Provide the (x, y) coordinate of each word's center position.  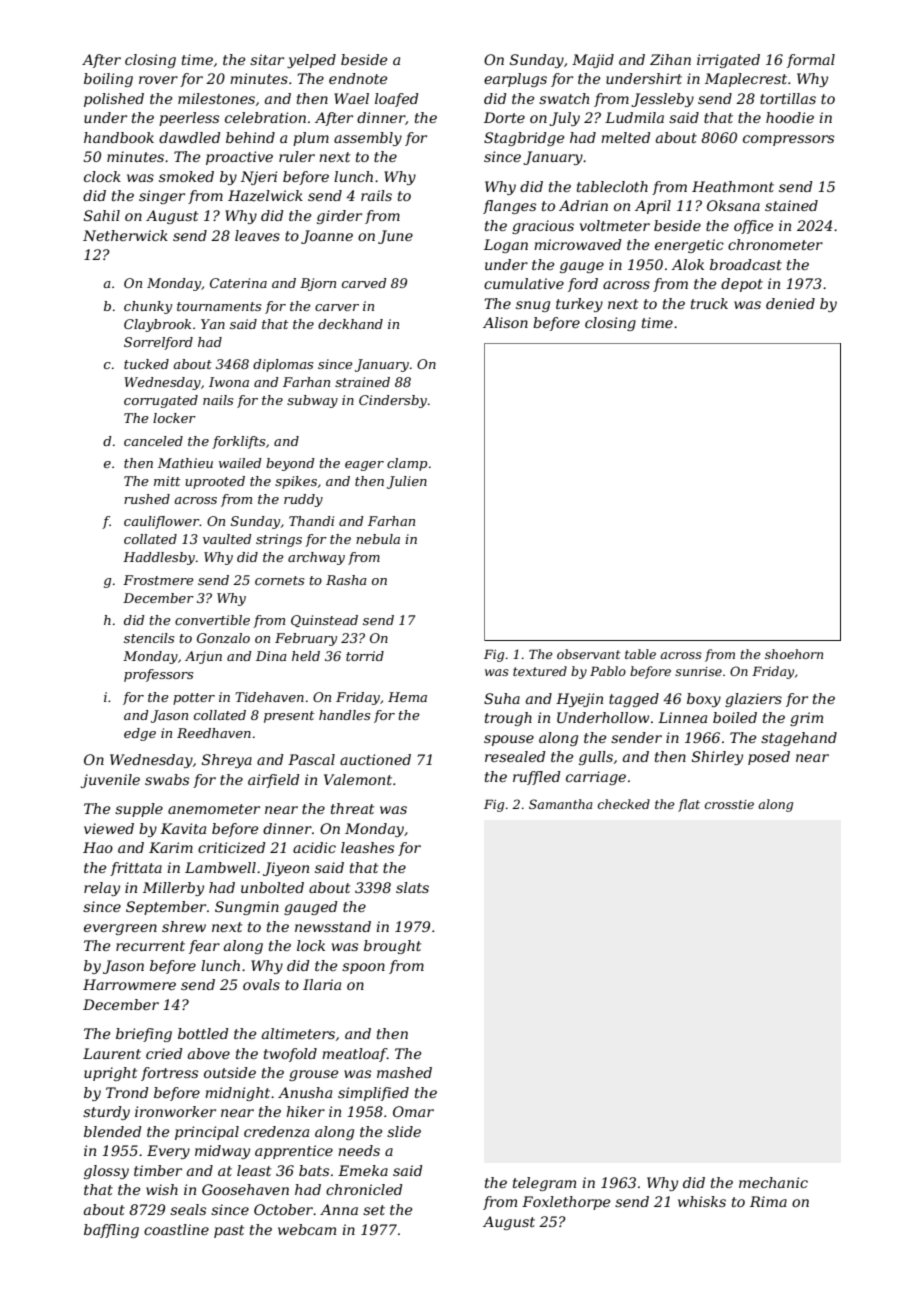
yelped (311, 61)
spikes (296, 482)
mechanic (773, 1182)
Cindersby (393, 401)
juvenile (110, 781)
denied (790, 303)
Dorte (504, 117)
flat (689, 805)
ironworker (175, 1111)
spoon (363, 968)
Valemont (358, 779)
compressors (788, 140)
